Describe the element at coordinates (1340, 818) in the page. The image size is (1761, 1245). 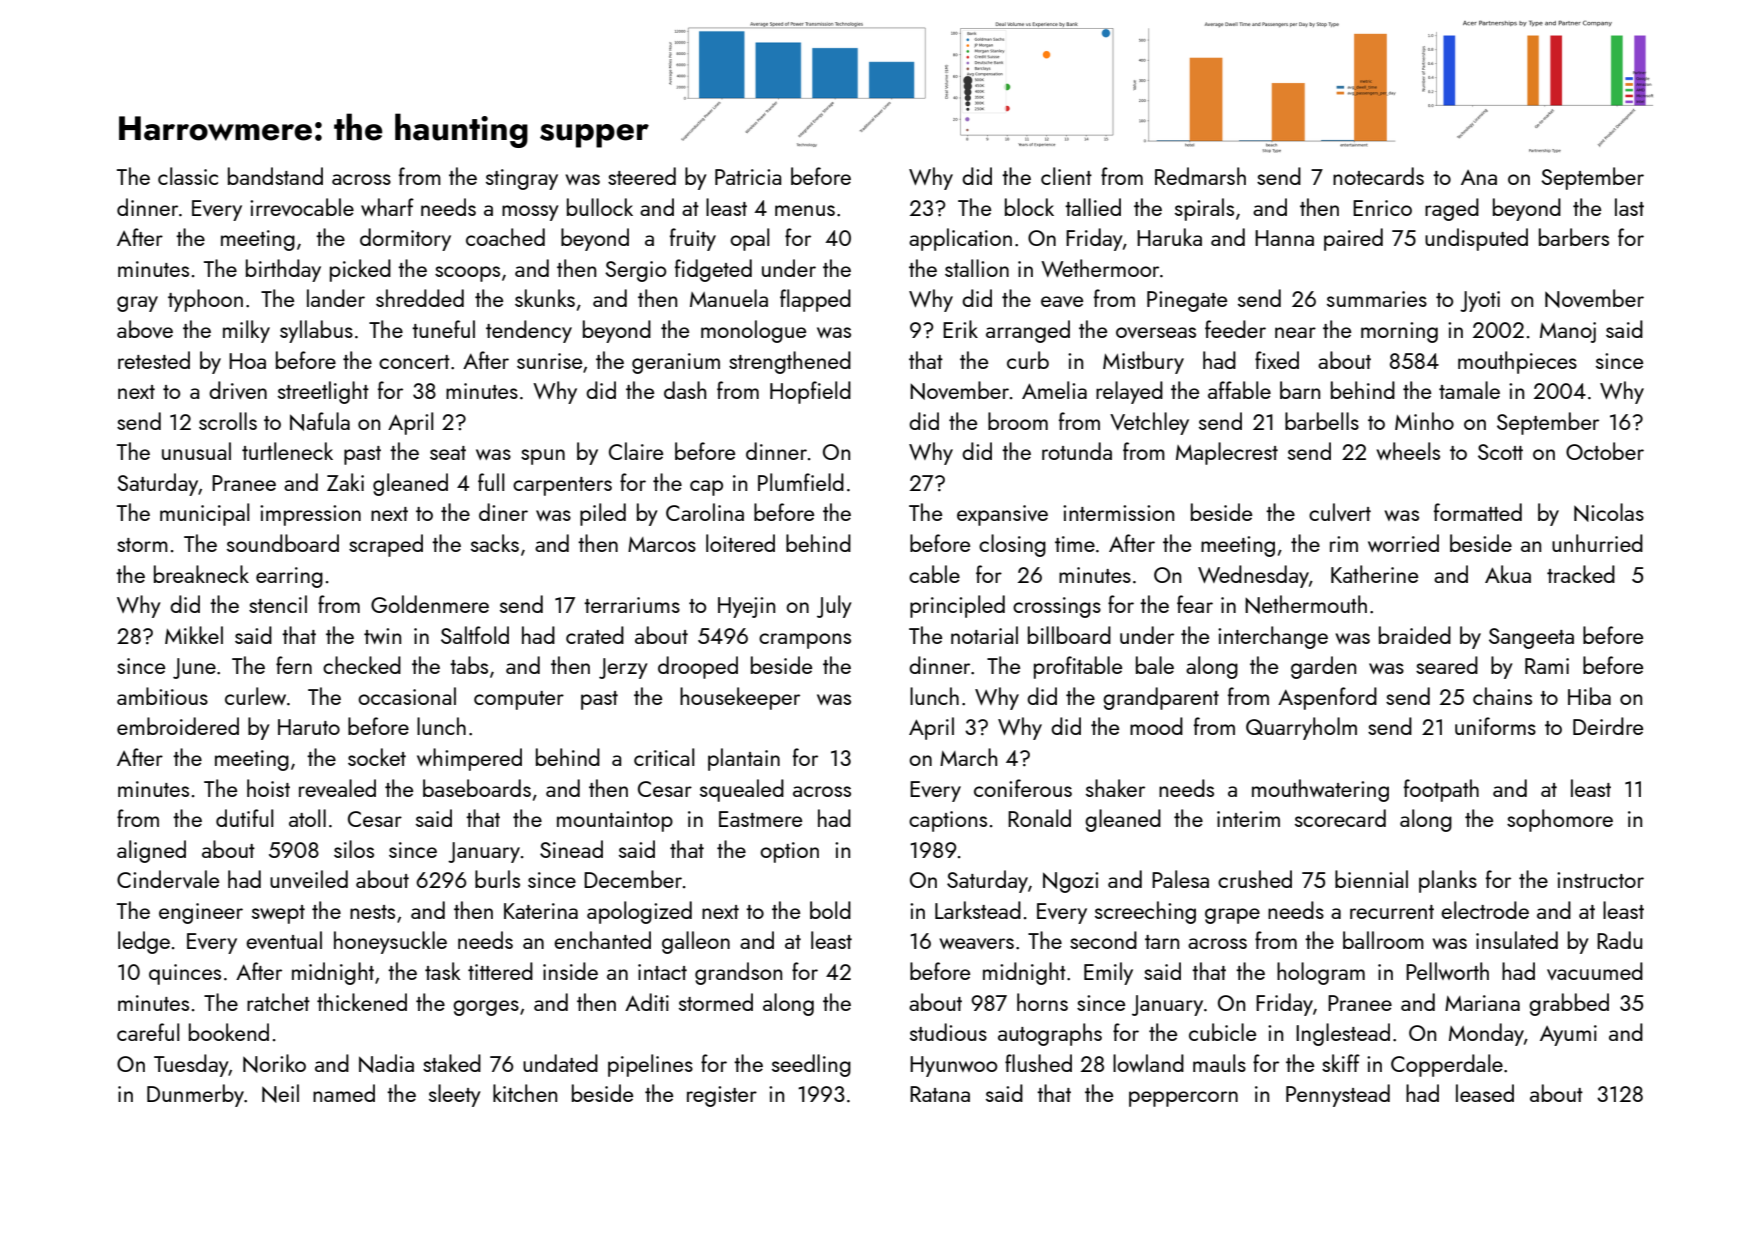
I see `scorecard` at that location.
